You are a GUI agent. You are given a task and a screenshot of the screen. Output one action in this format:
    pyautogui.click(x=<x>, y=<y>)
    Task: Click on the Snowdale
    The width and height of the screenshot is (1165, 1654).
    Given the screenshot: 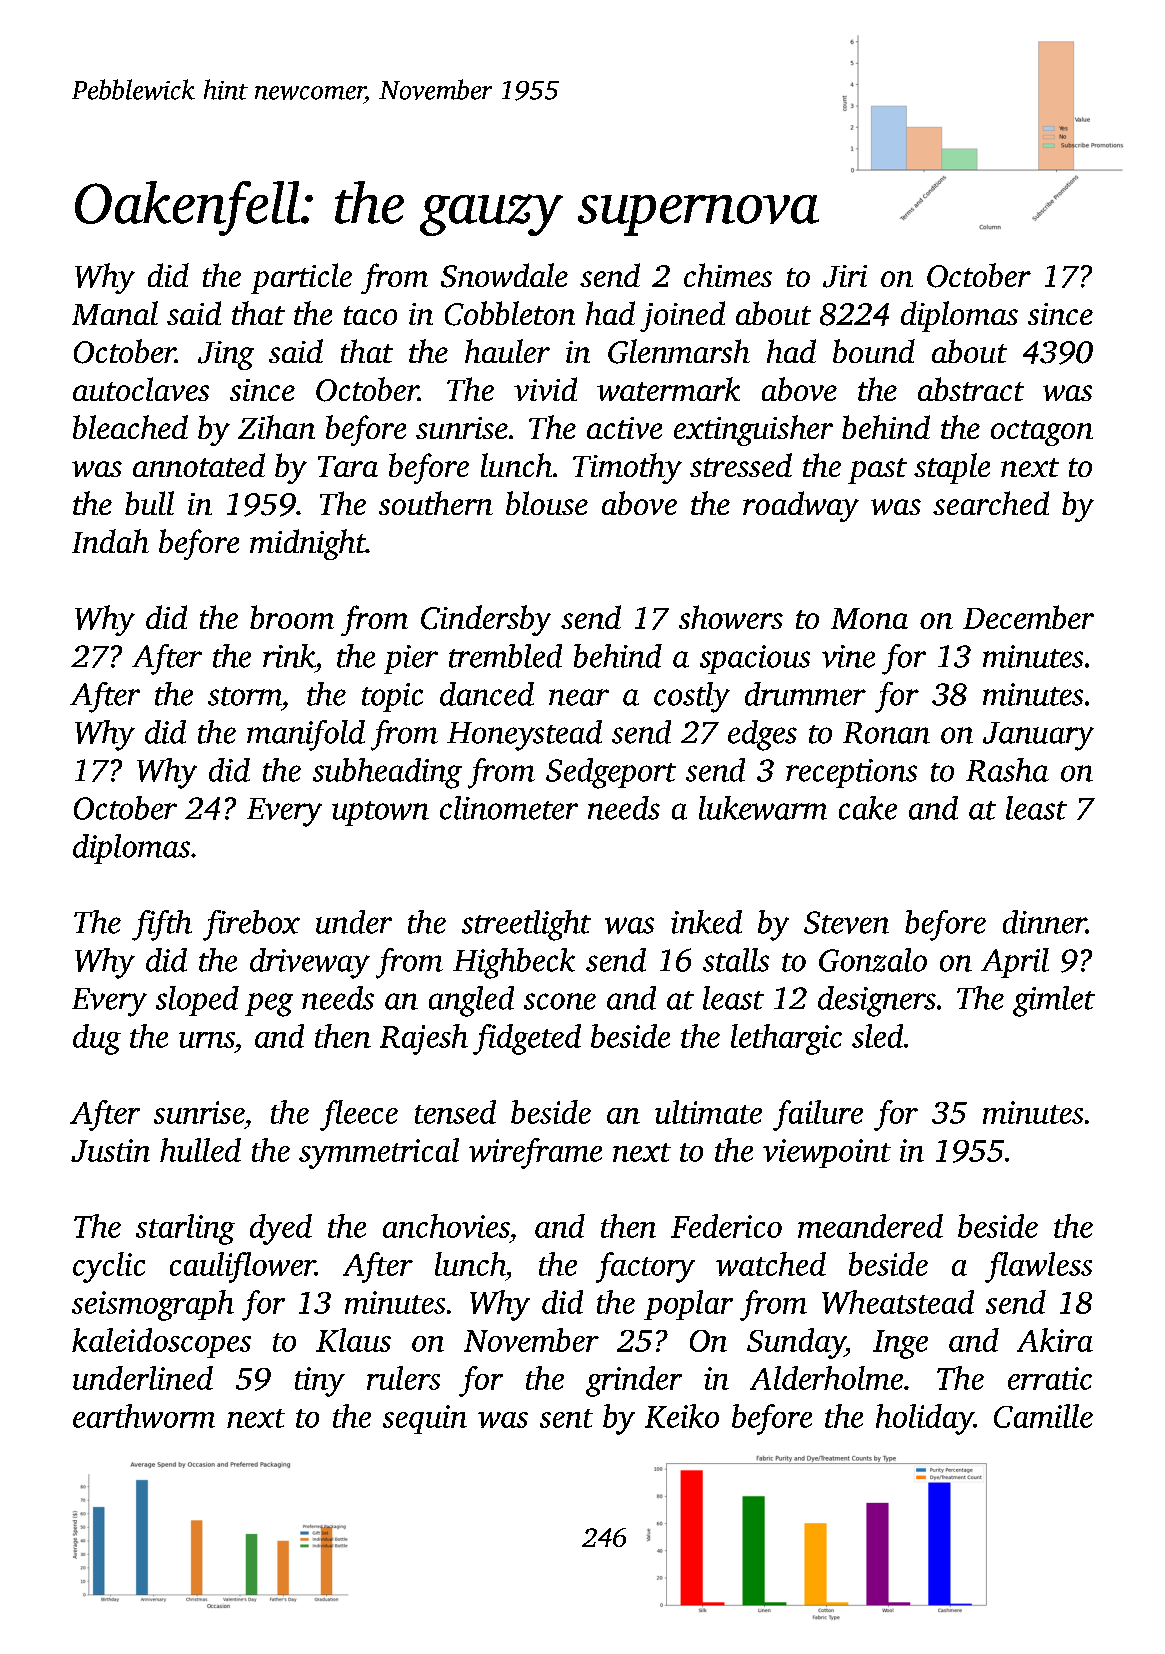 What is the action you would take?
    pyautogui.click(x=504, y=275)
